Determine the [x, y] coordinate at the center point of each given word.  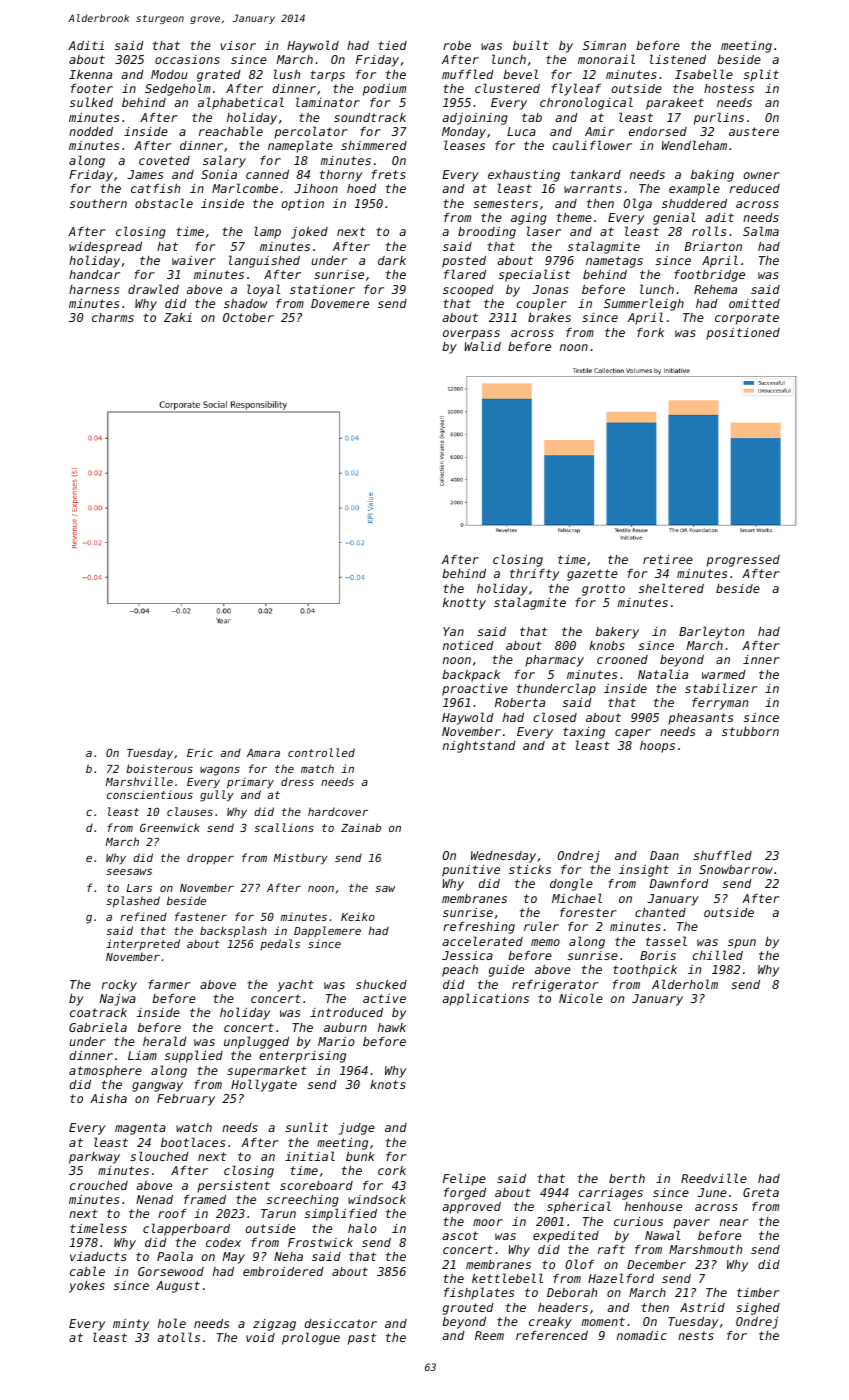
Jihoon [316, 188]
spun [742, 944]
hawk [392, 1027]
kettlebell [507, 1278]
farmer [169, 984]
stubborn [750, 731]
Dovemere [340, 303]
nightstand [479, 747]
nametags [614, 262]
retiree [668, 559]
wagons [220, 771]
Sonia [219, 174]
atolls [178, 1337]
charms [113, 317]
